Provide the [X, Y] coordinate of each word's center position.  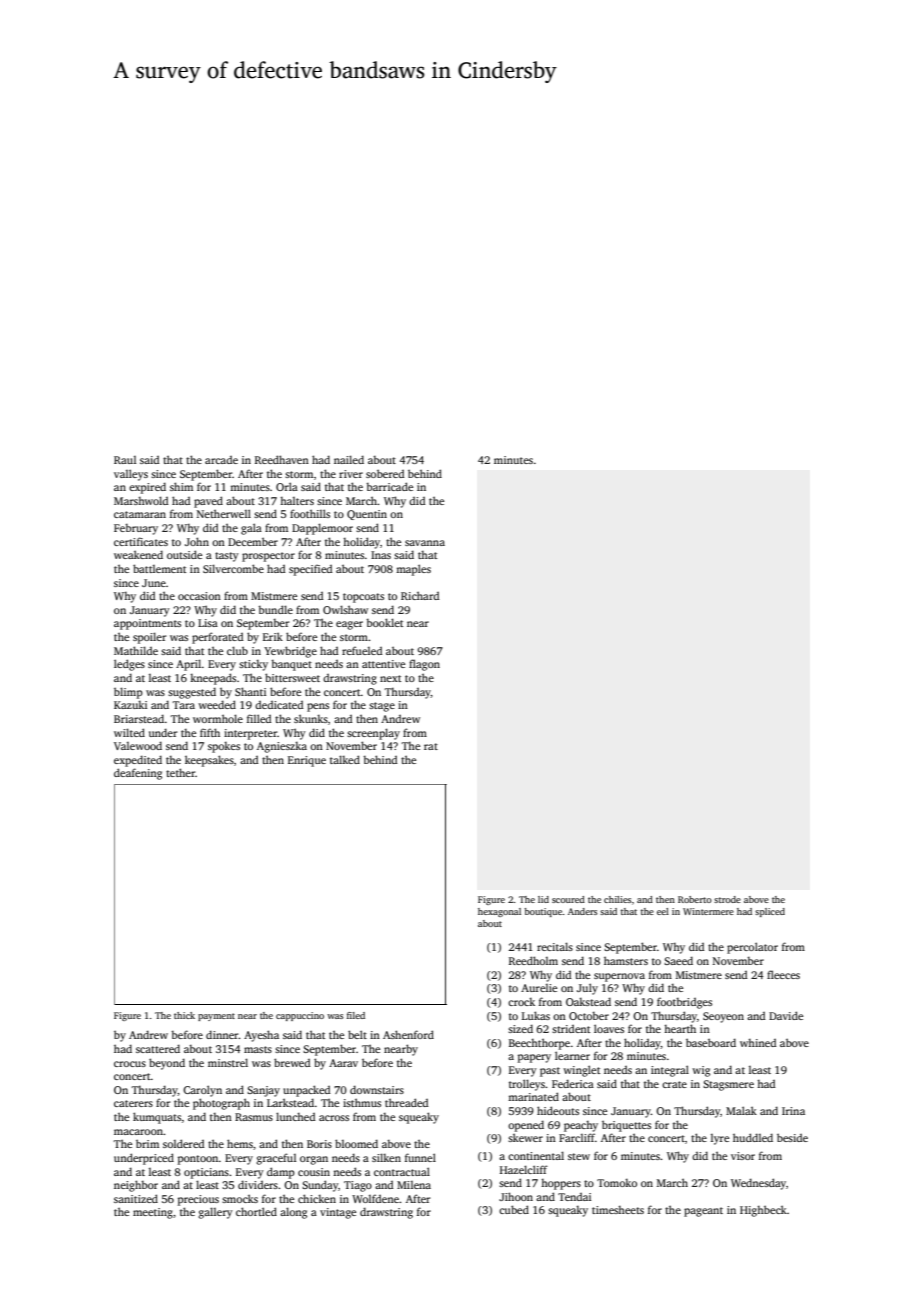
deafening [138, 774]
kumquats [157, 1118]
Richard [420, 595]
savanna [425, 543]
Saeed [678, 960]
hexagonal [499, 912]
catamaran [140, 514]
